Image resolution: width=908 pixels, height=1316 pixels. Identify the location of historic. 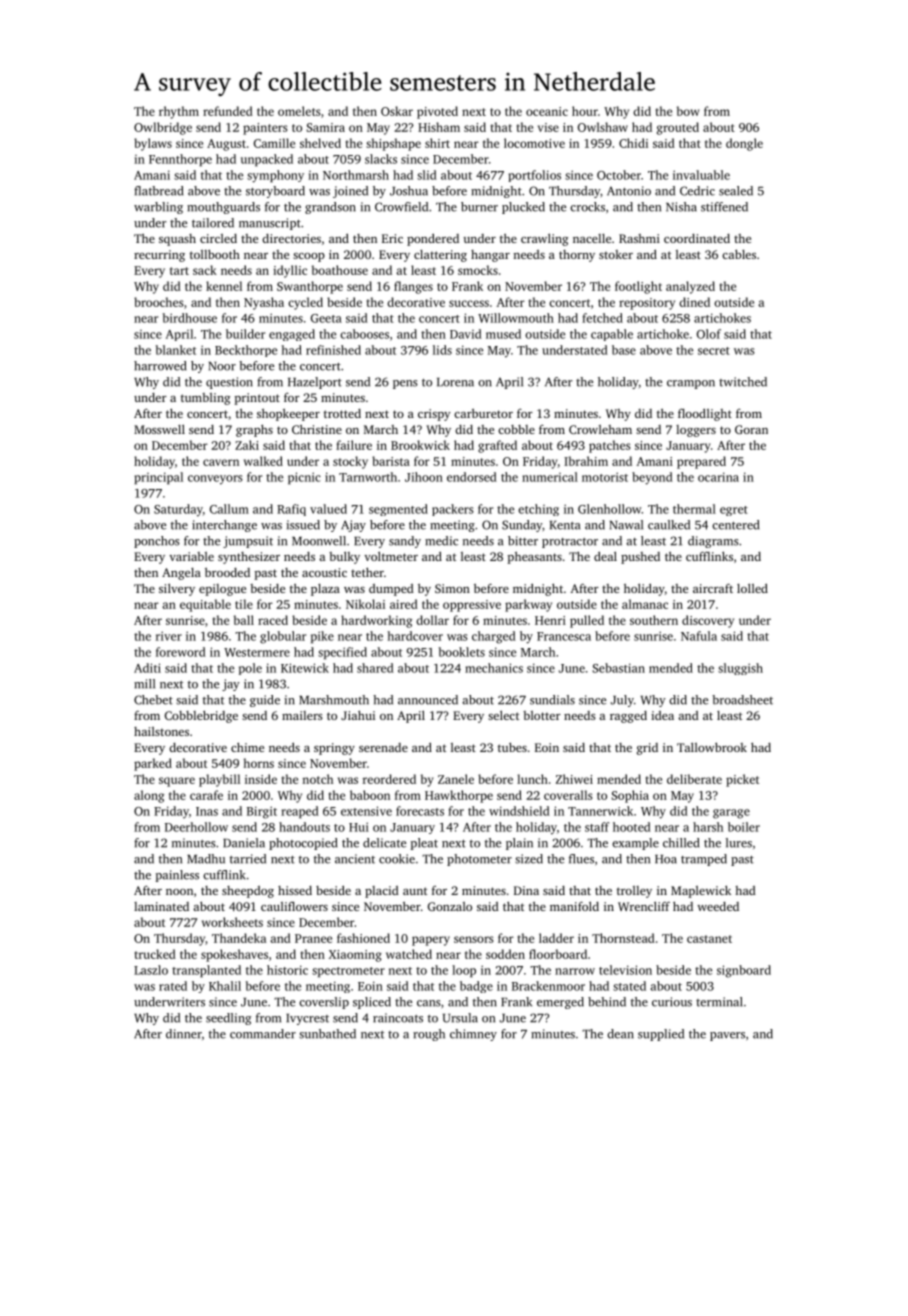
(287, 970).
